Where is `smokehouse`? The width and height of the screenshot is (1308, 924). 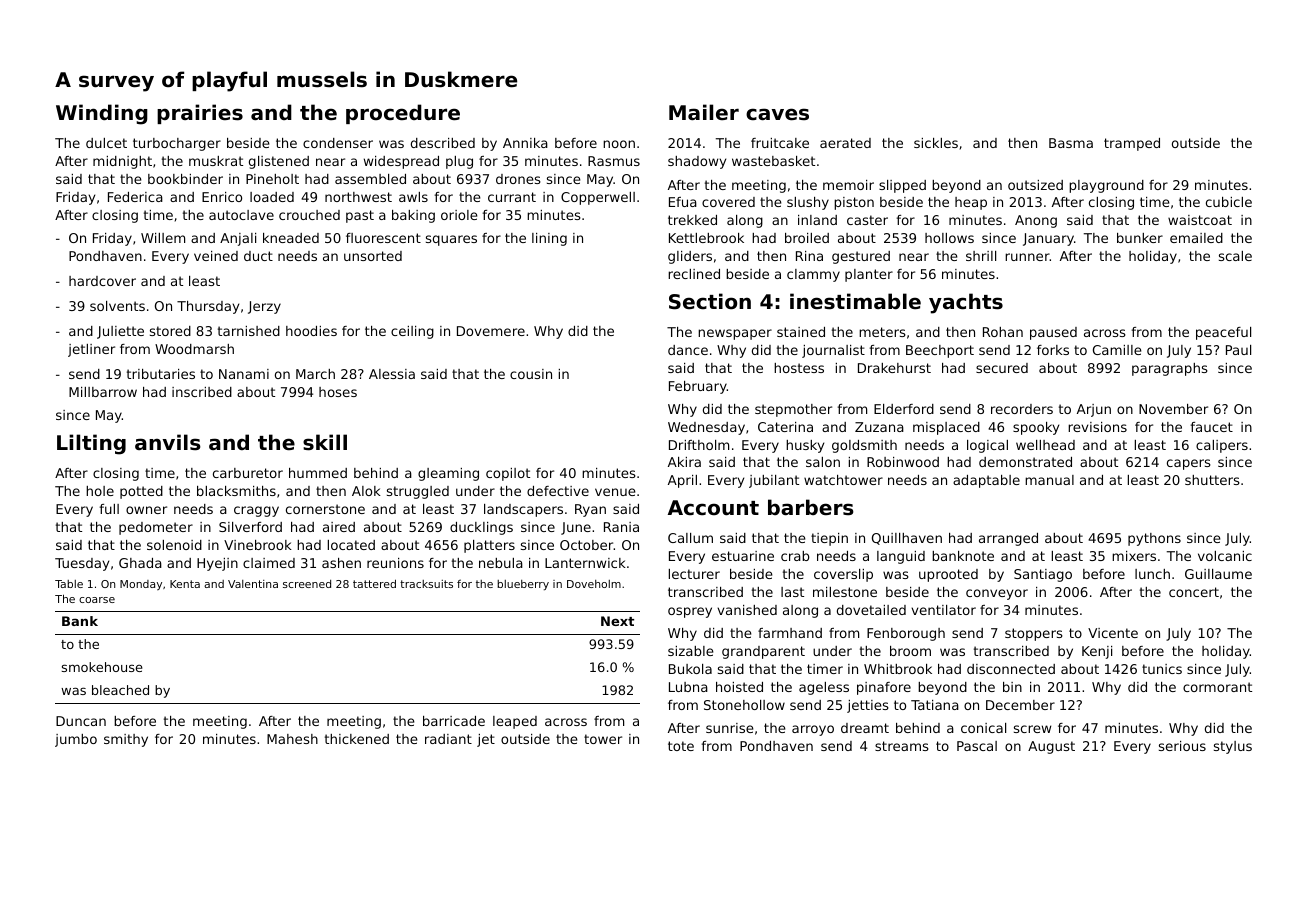
smokehouse is located at coordinates (102, 667).
